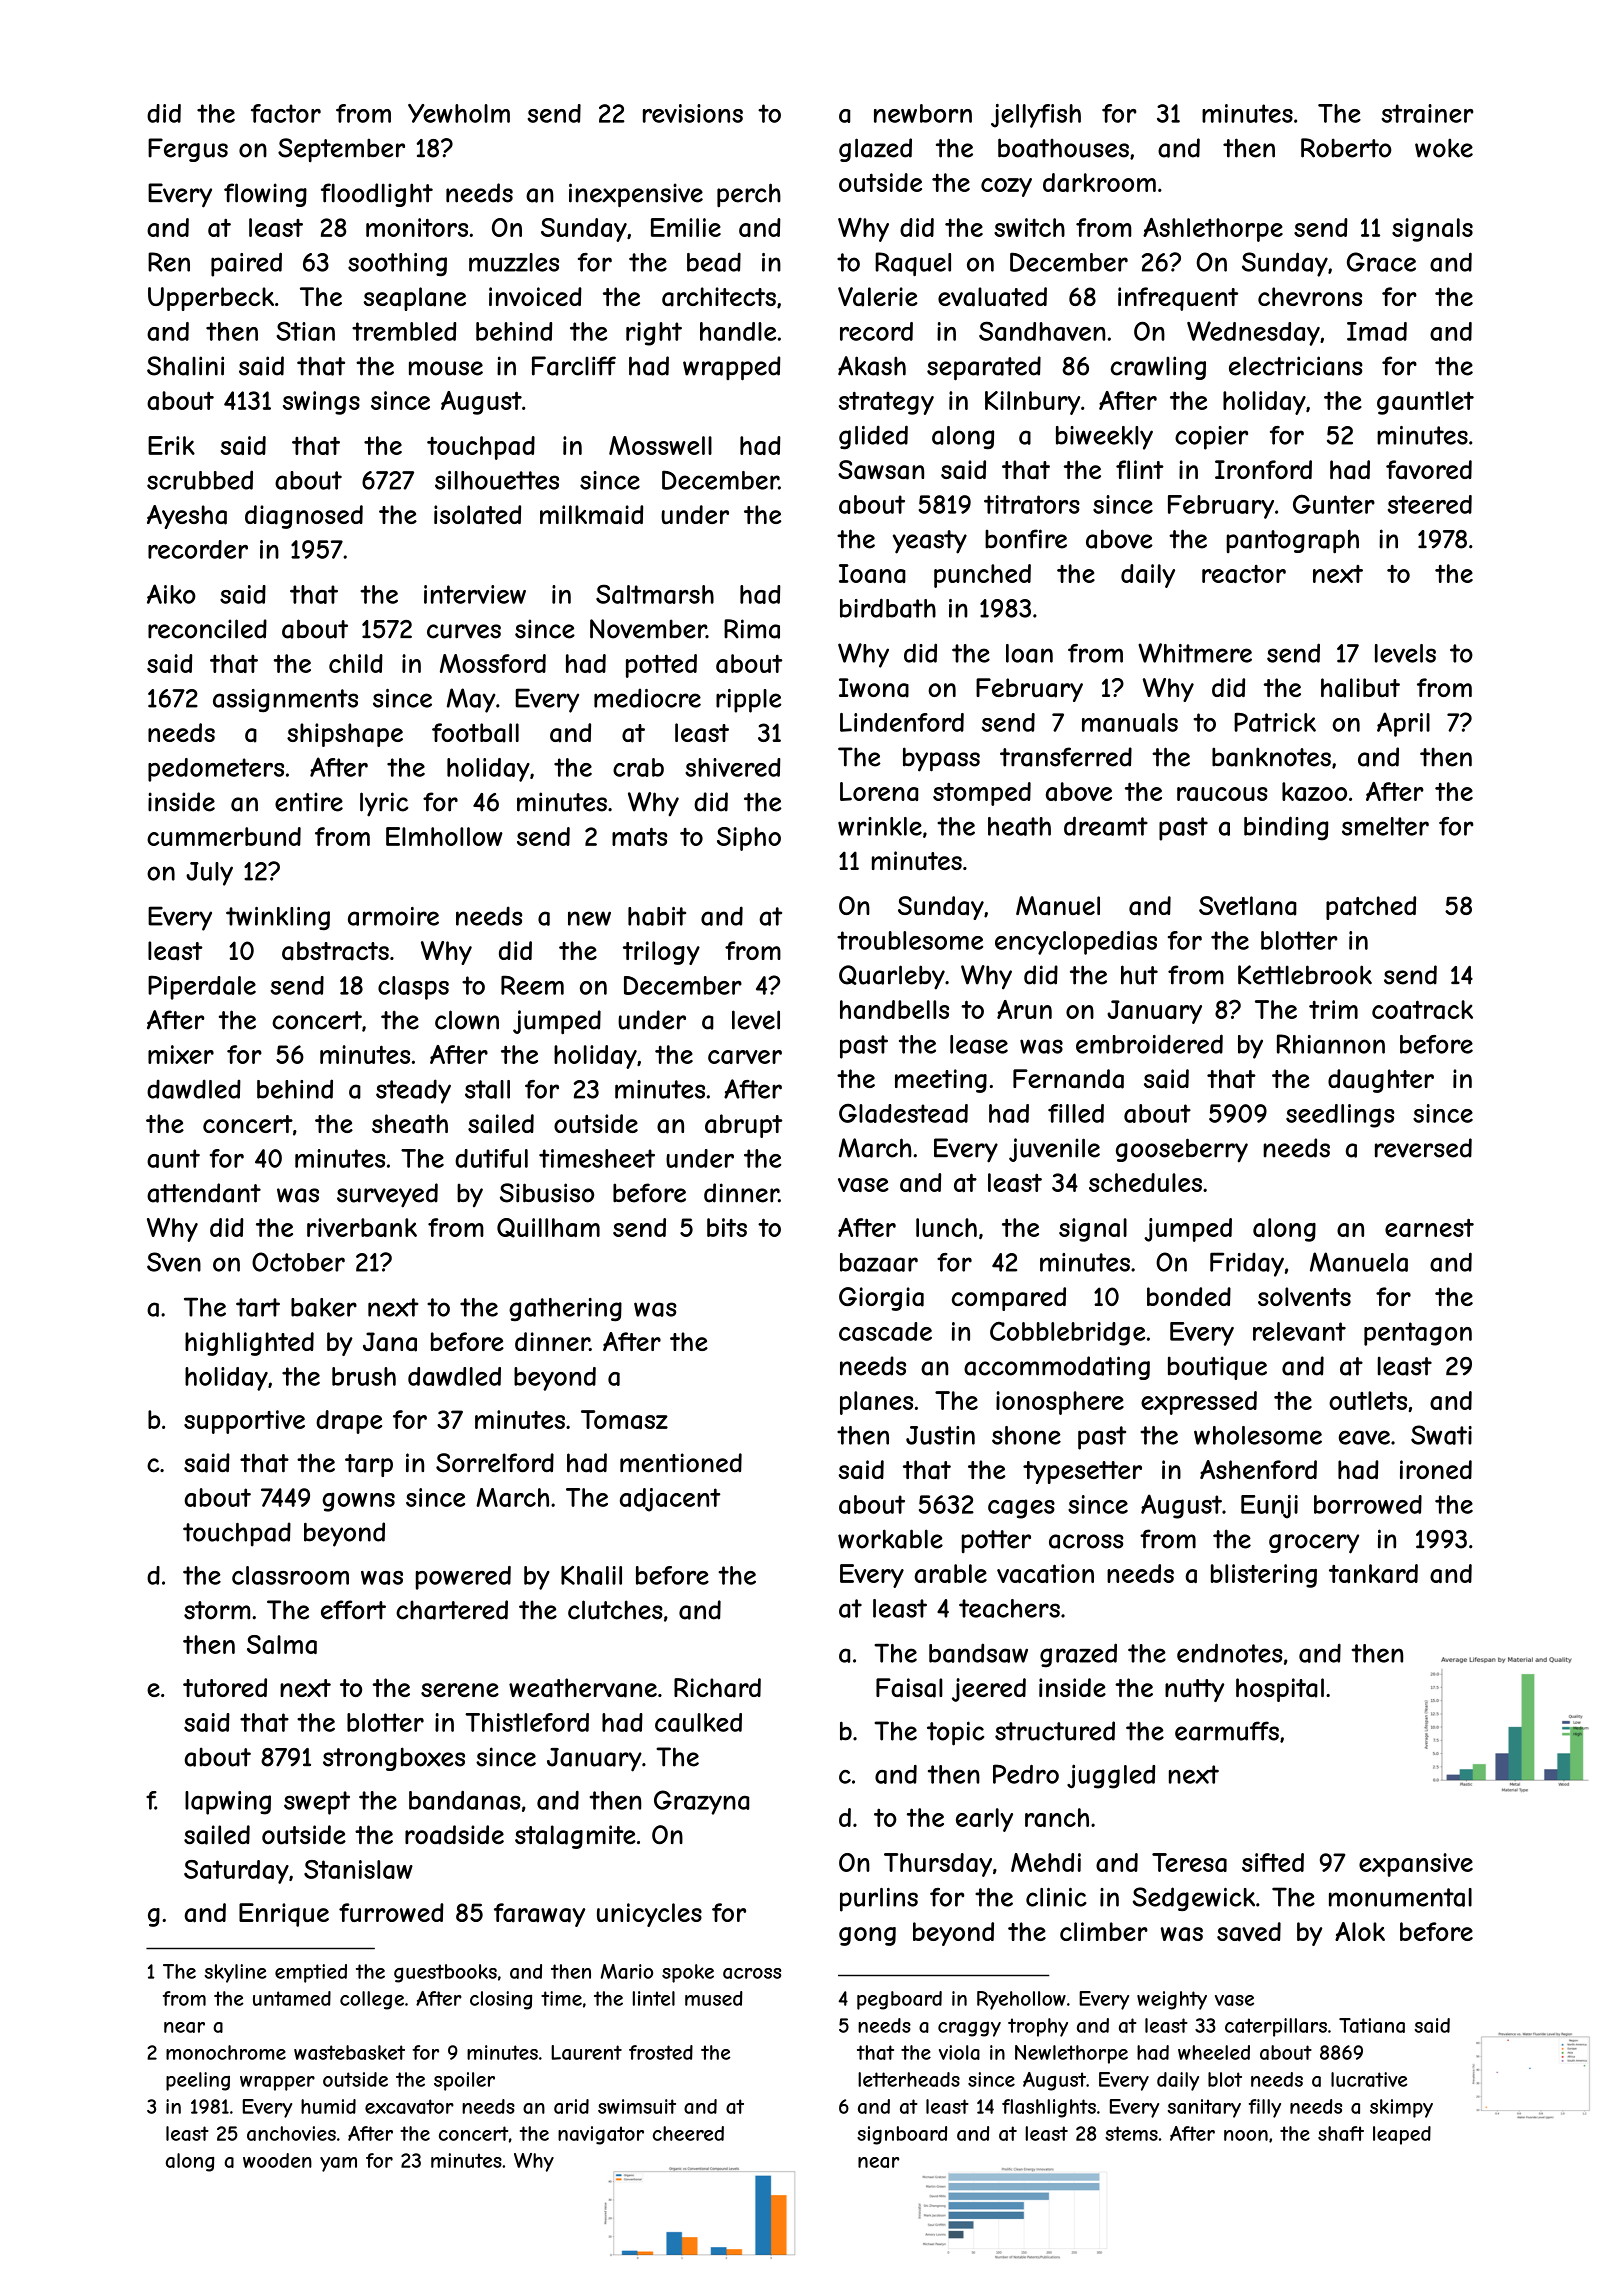 The image size is (1620, 2292). Describe the element at coordinates (207, 629) in the screenshot. I see `reconciled` at that location.
